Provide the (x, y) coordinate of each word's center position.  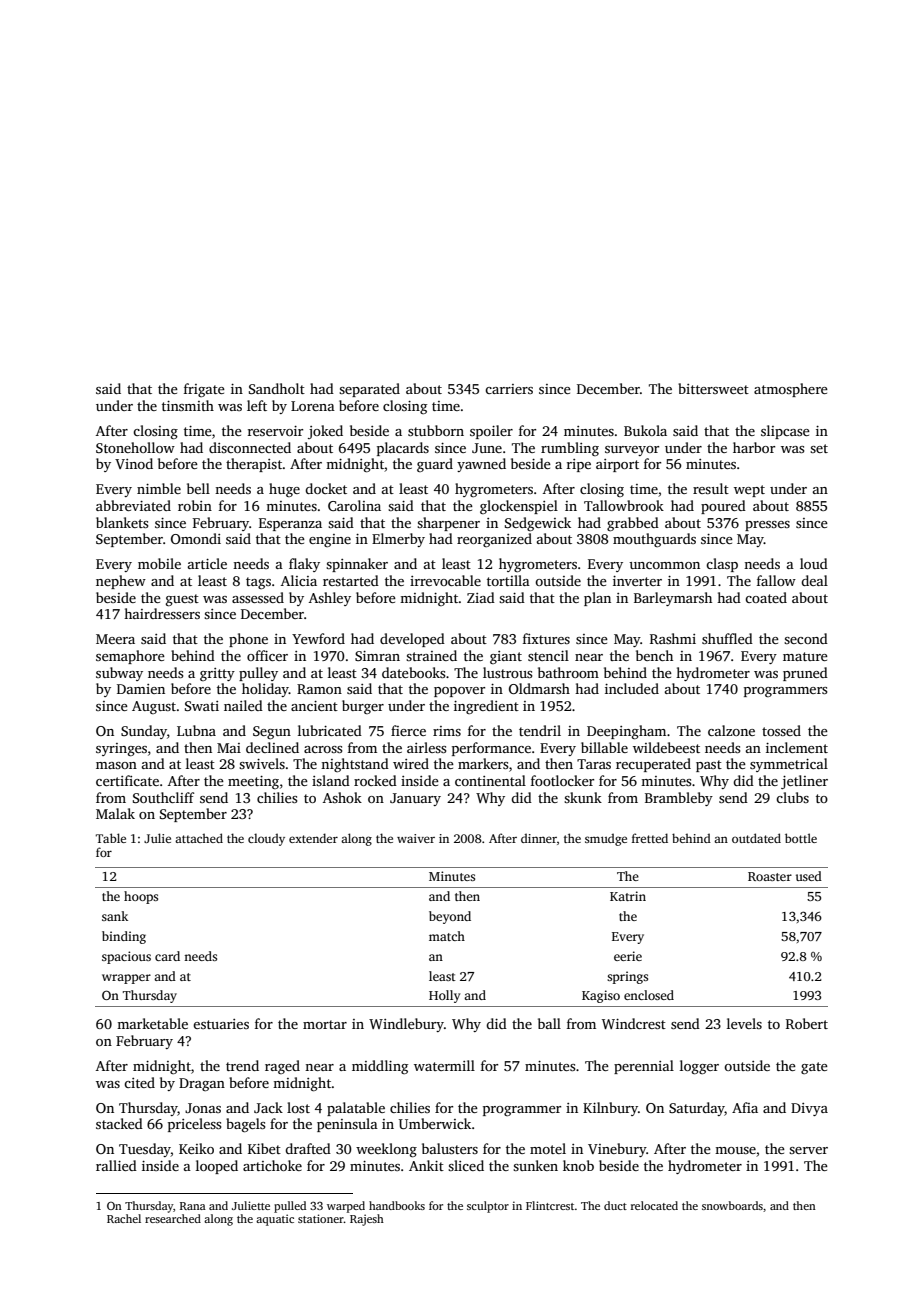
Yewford (318, 638)
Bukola (645, 430)
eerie (628, 956)
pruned (805, 674)
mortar (325, 1024)
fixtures (546, 638)
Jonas (203, 1108)
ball (549, 1023)
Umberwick (435, 1123)
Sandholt (277, 388)
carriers (509, 389)
